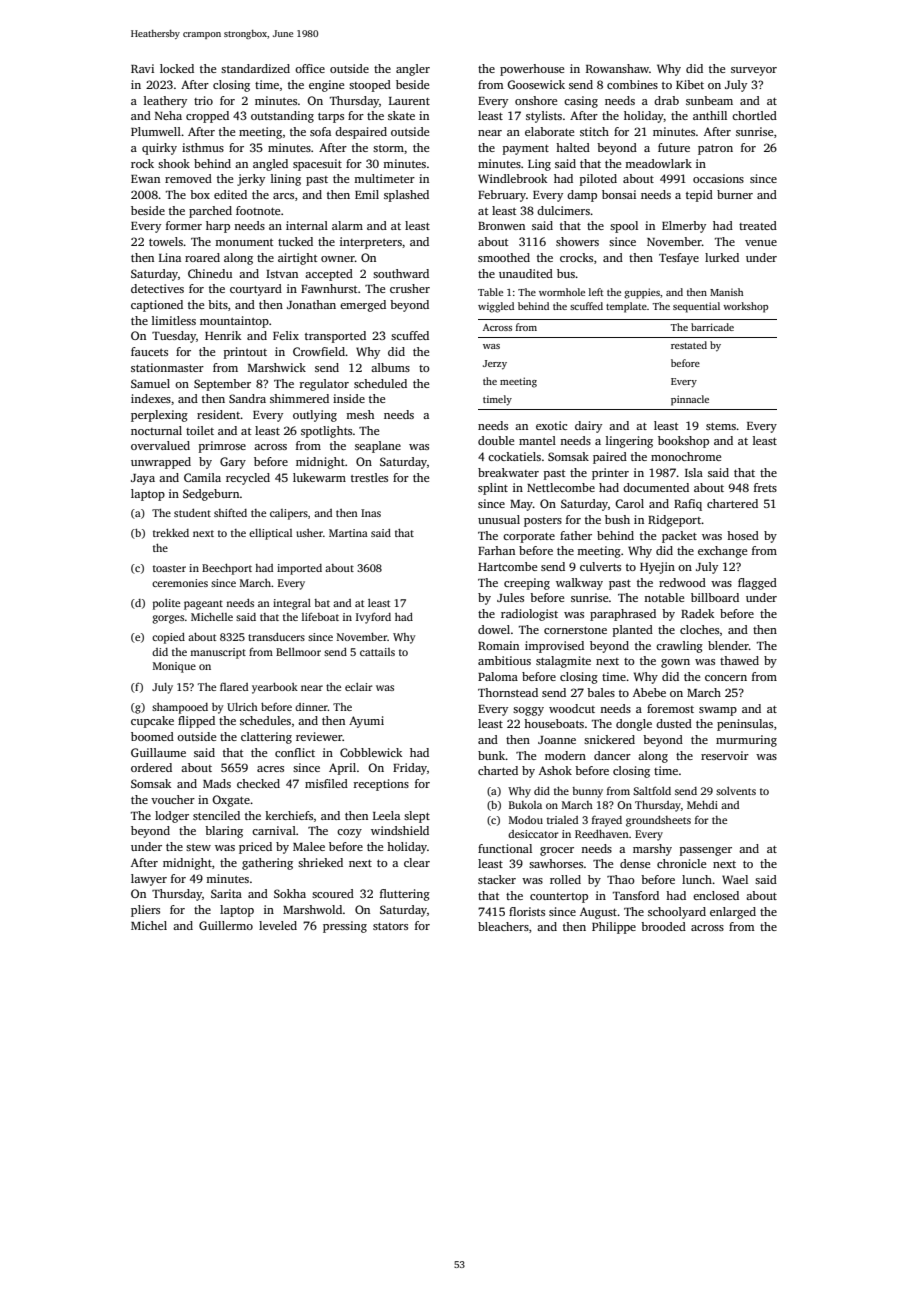 The width and height of the screenshot is (908, 1316). Describe the element at coordinates (369, 477) in the screenshot. I see `trestles` at that location.
